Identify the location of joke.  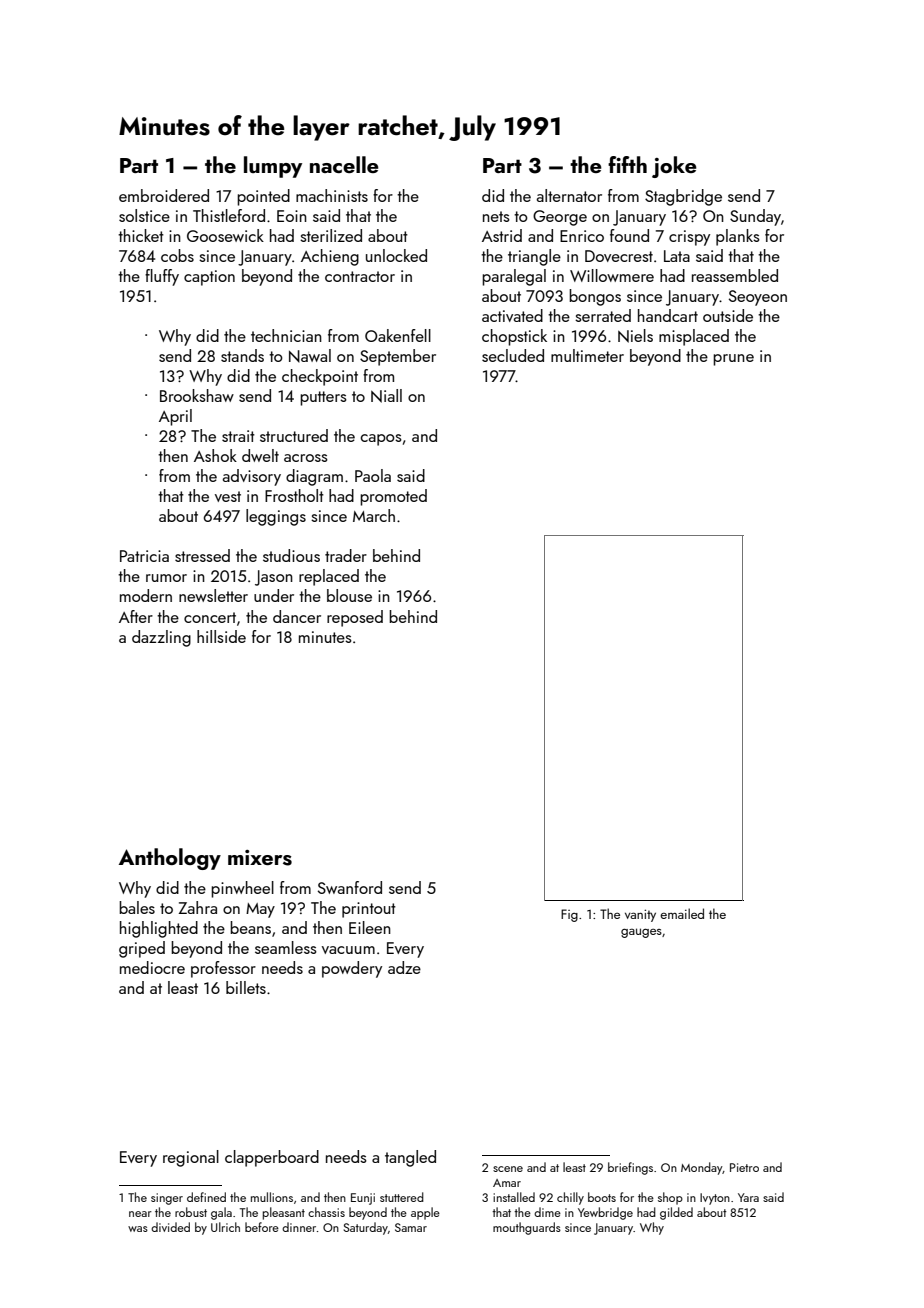
(674, 167).
